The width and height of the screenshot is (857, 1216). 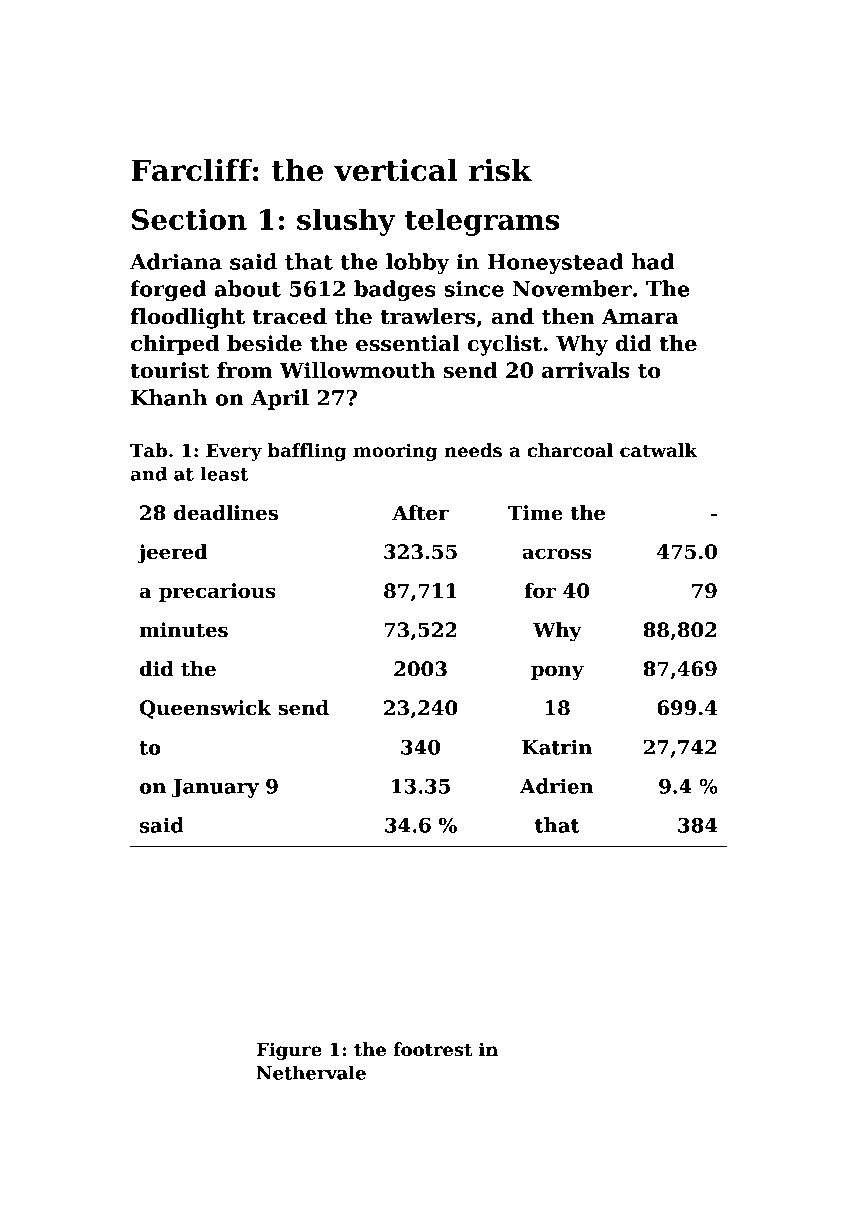 I want to click on Every, so click(x=234, y=452).
